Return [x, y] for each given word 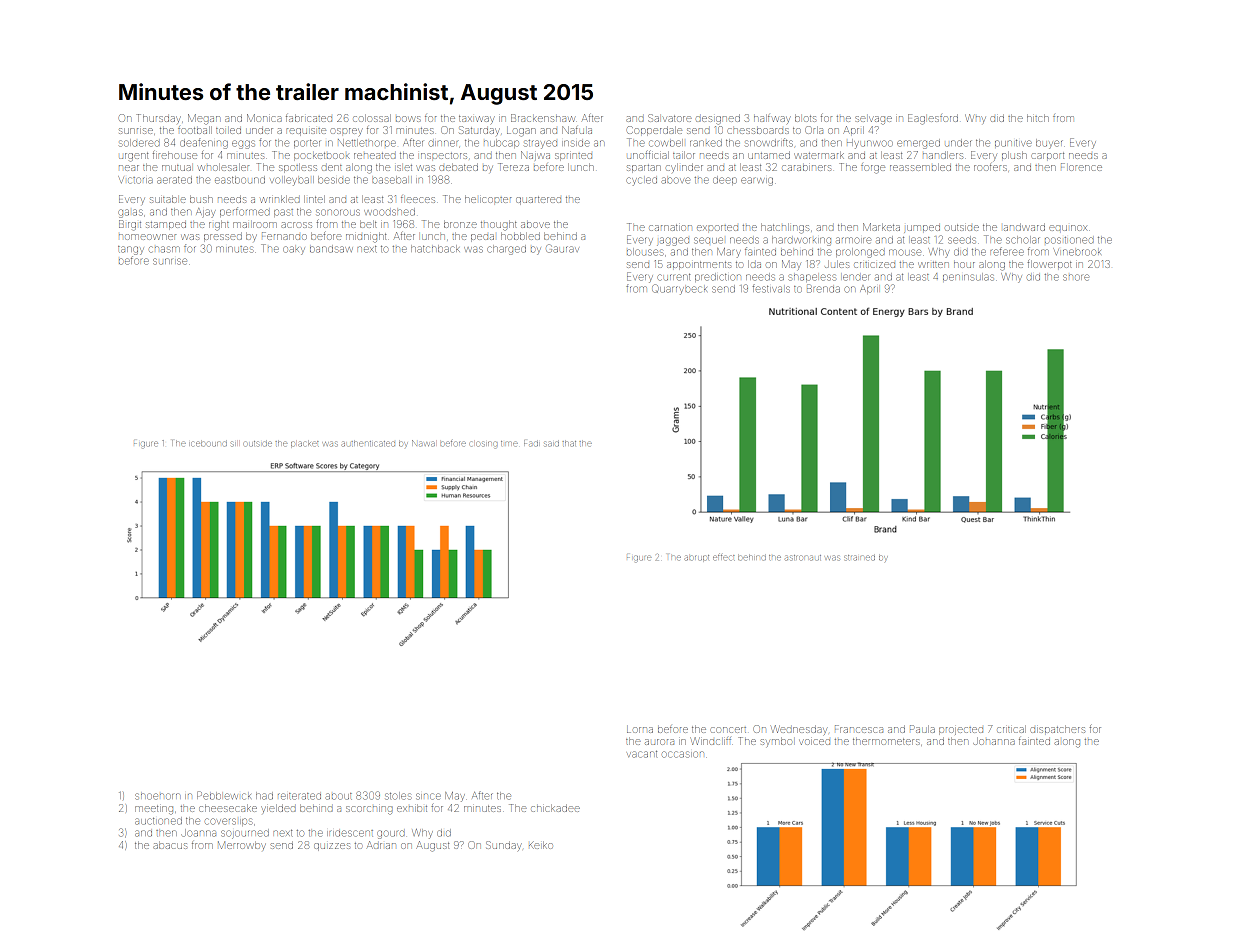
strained [859, 558]
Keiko [541, 845]
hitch [1038, 118]
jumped [922, 229]
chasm [164, 249]
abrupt [697, 558]
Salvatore [670, 118]
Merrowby [242, 845]
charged [506, 250]
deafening [204, 143]
